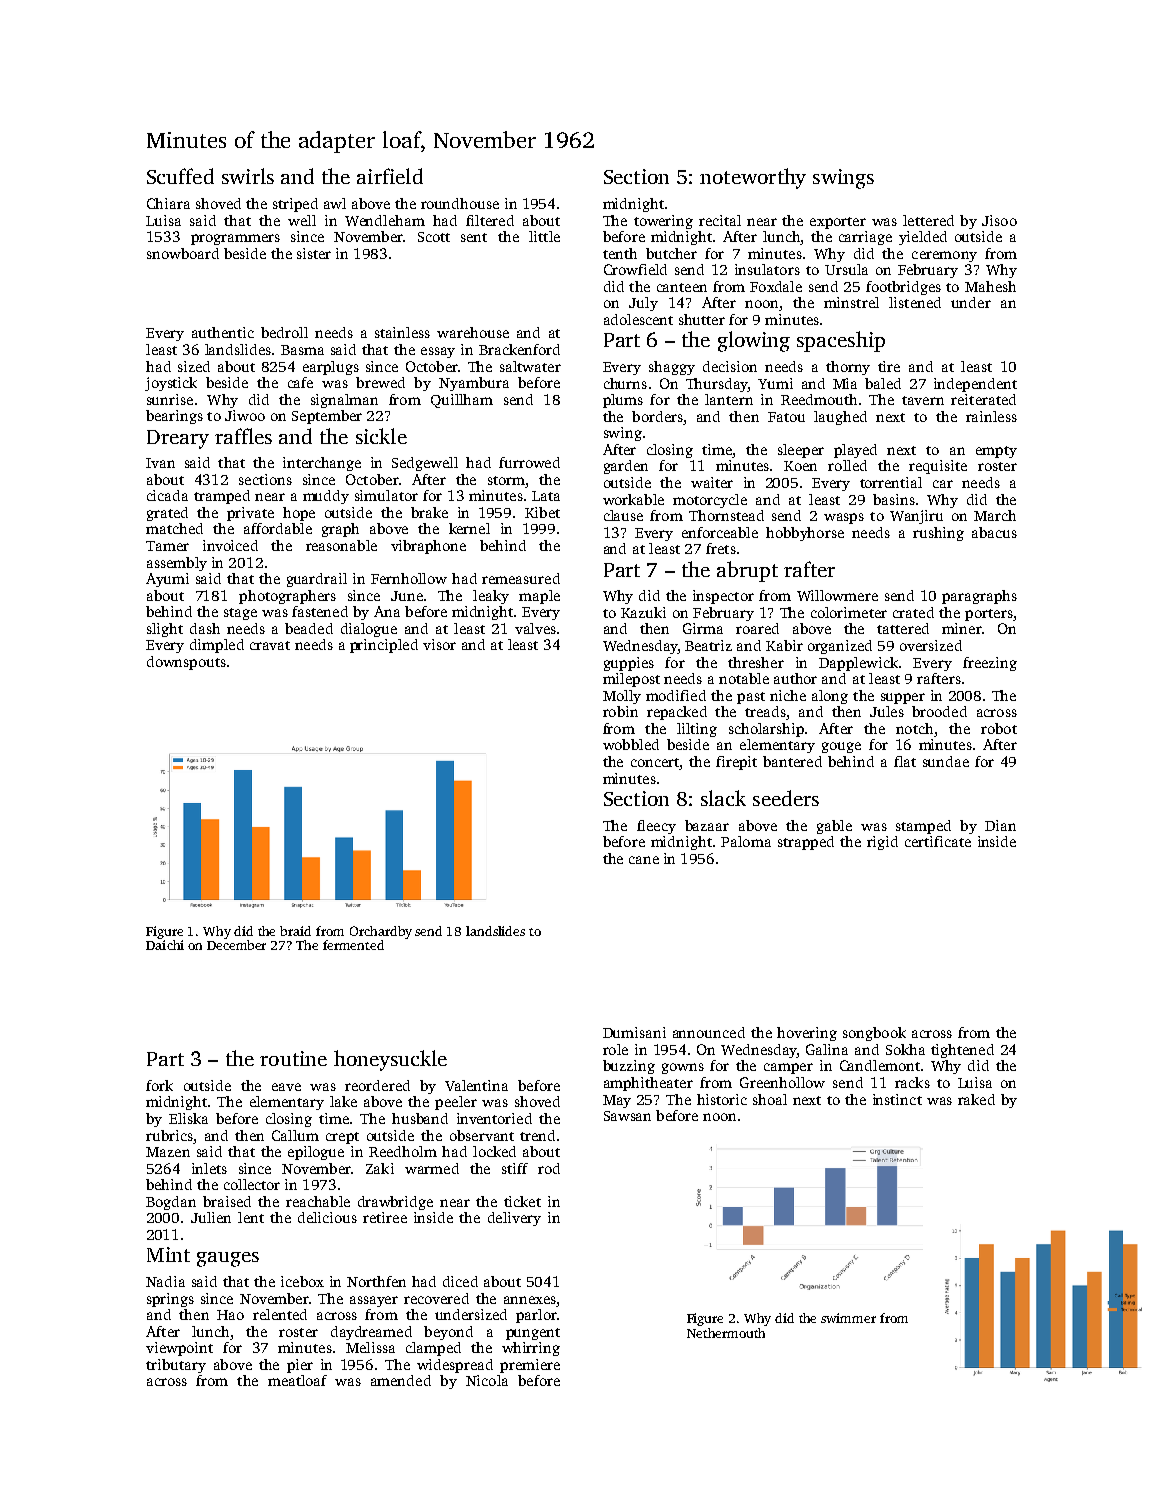 Image resolution: width=1163 pixels, height=1505 pixels. I want to click on Mahesh, so click(990, 286).
